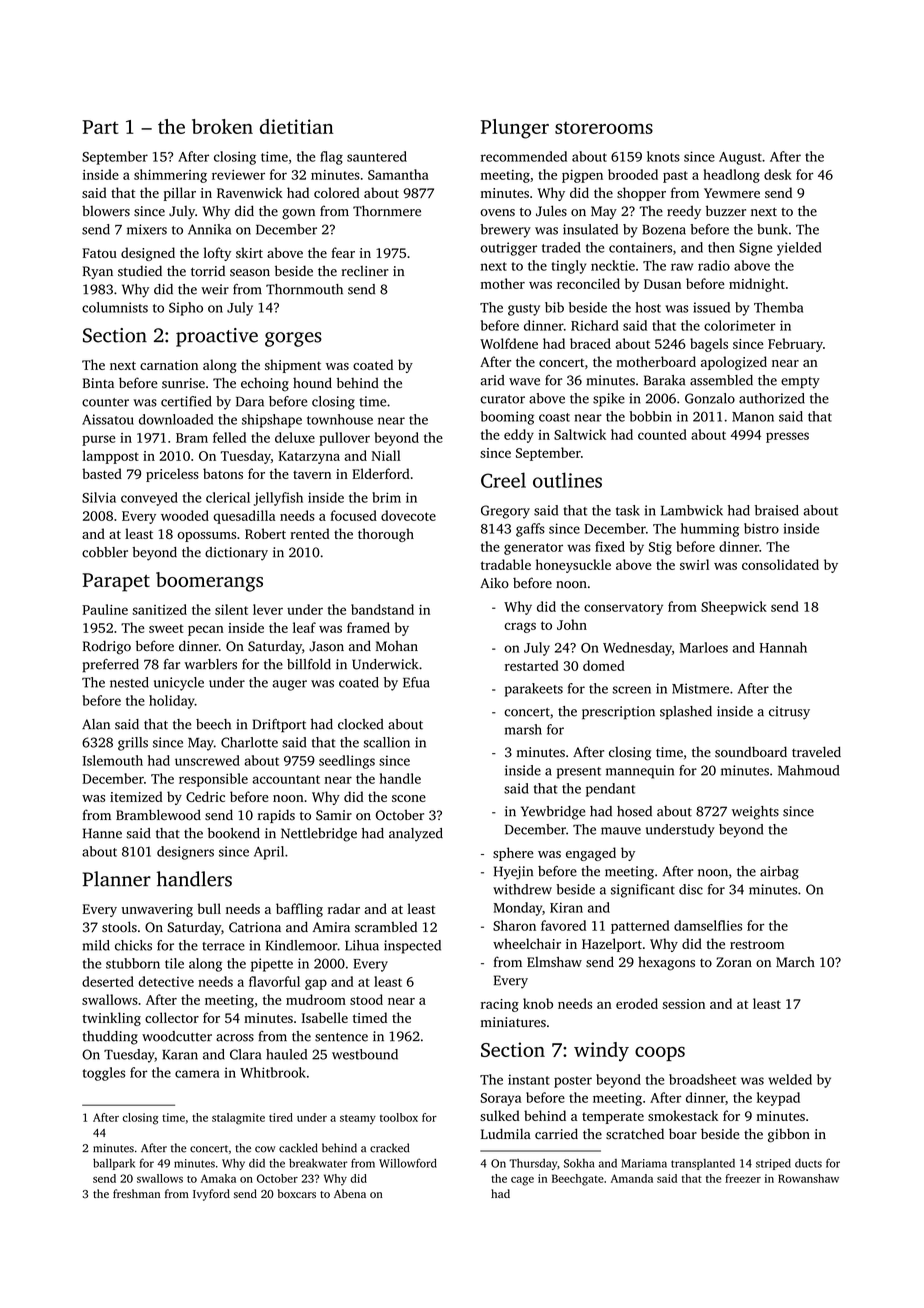  What do you see at coordinates (176, 419) in the screenshot?
I see `downloaded` at bounding box center [176, 419].
